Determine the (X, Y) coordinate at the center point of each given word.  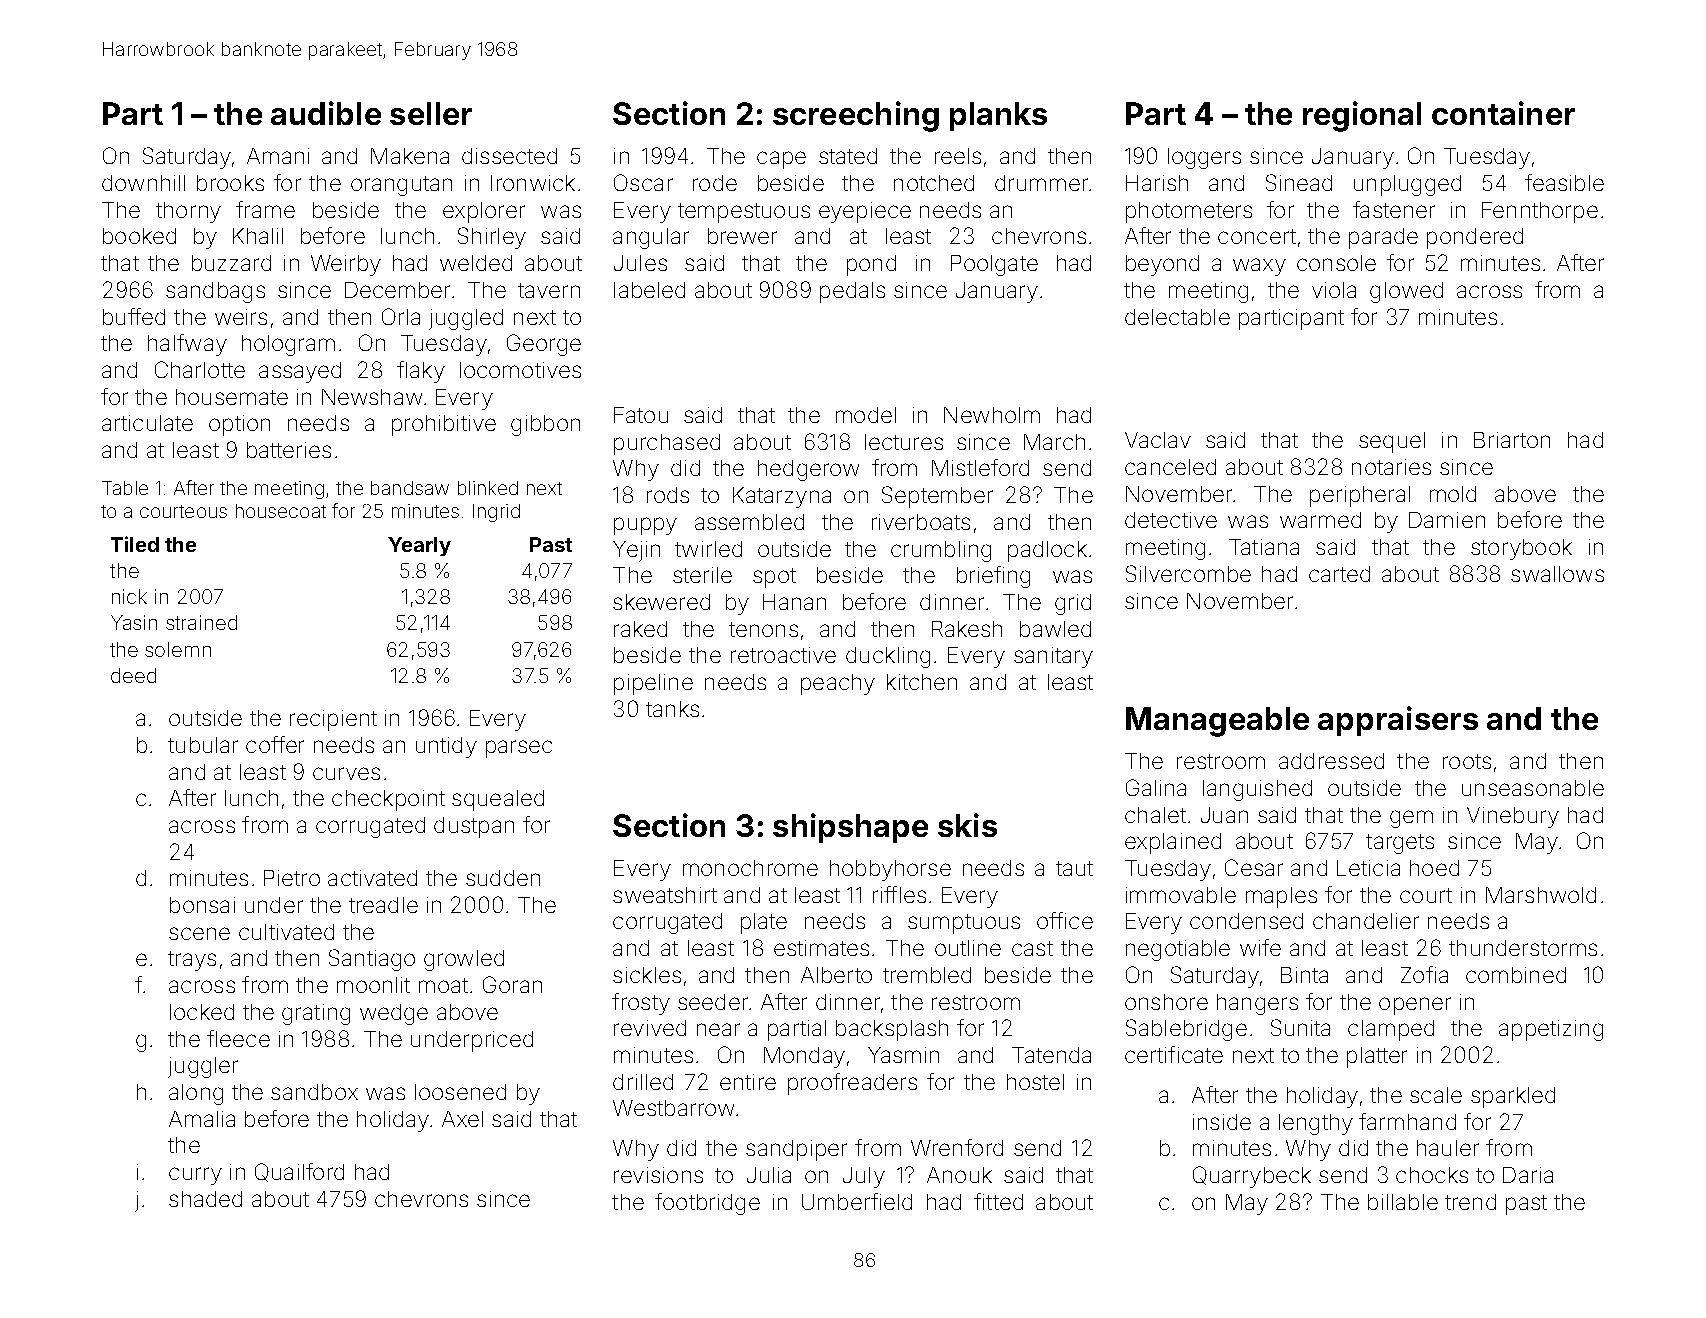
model (866, 415)
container (1503, 113)
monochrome (750, 868)
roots (1467, 761)
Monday (804, 1057)
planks (998, 116)
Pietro (292, 878)
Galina (1156, 787)
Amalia (202, 1119)
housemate (232, 397)
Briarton (1512, 440)
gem (1411, 819)
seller (431, 113)
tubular (203, 745)
